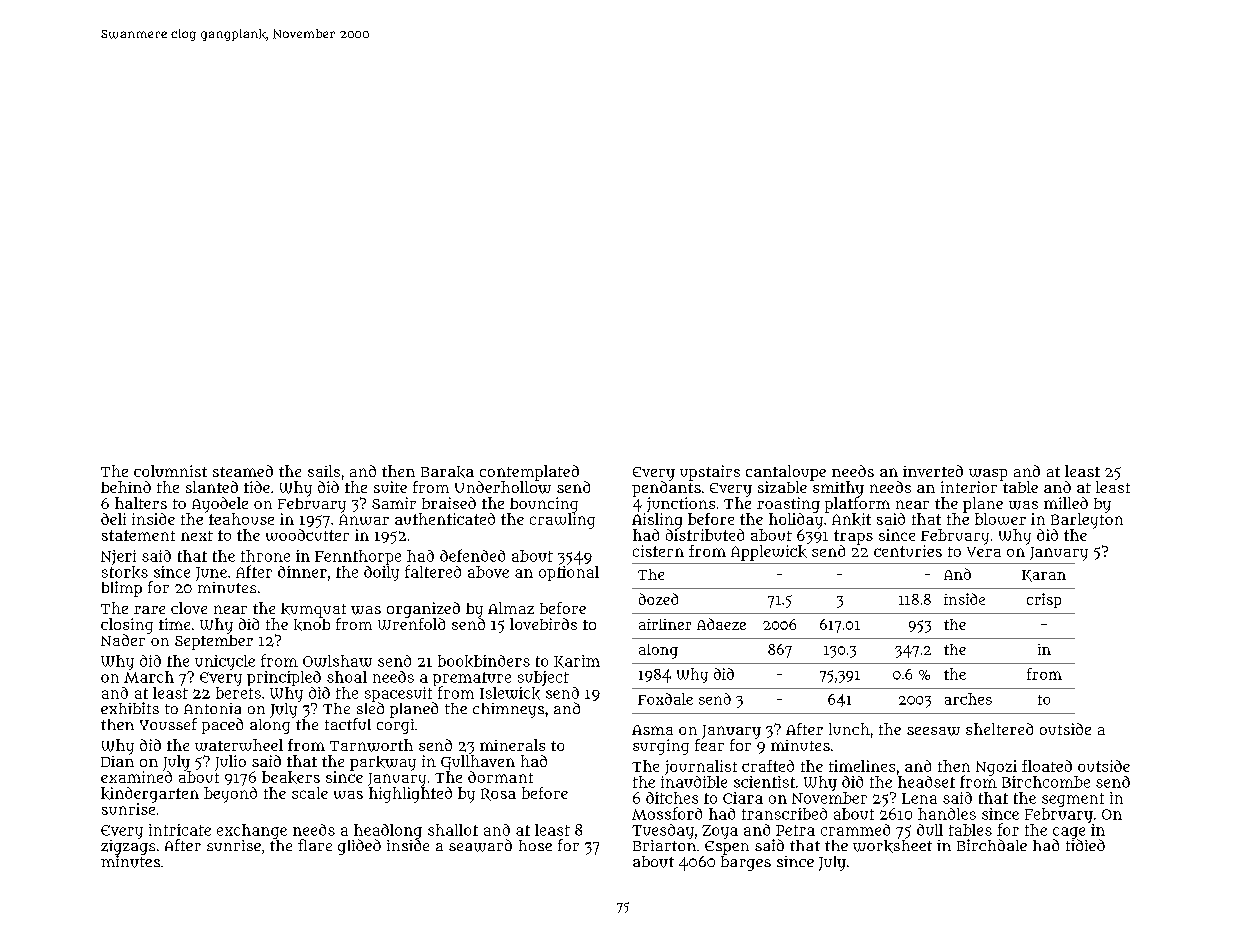  Describe the element at coordinates (180, 830) in the screenshot. I see `intricate` at that location.
